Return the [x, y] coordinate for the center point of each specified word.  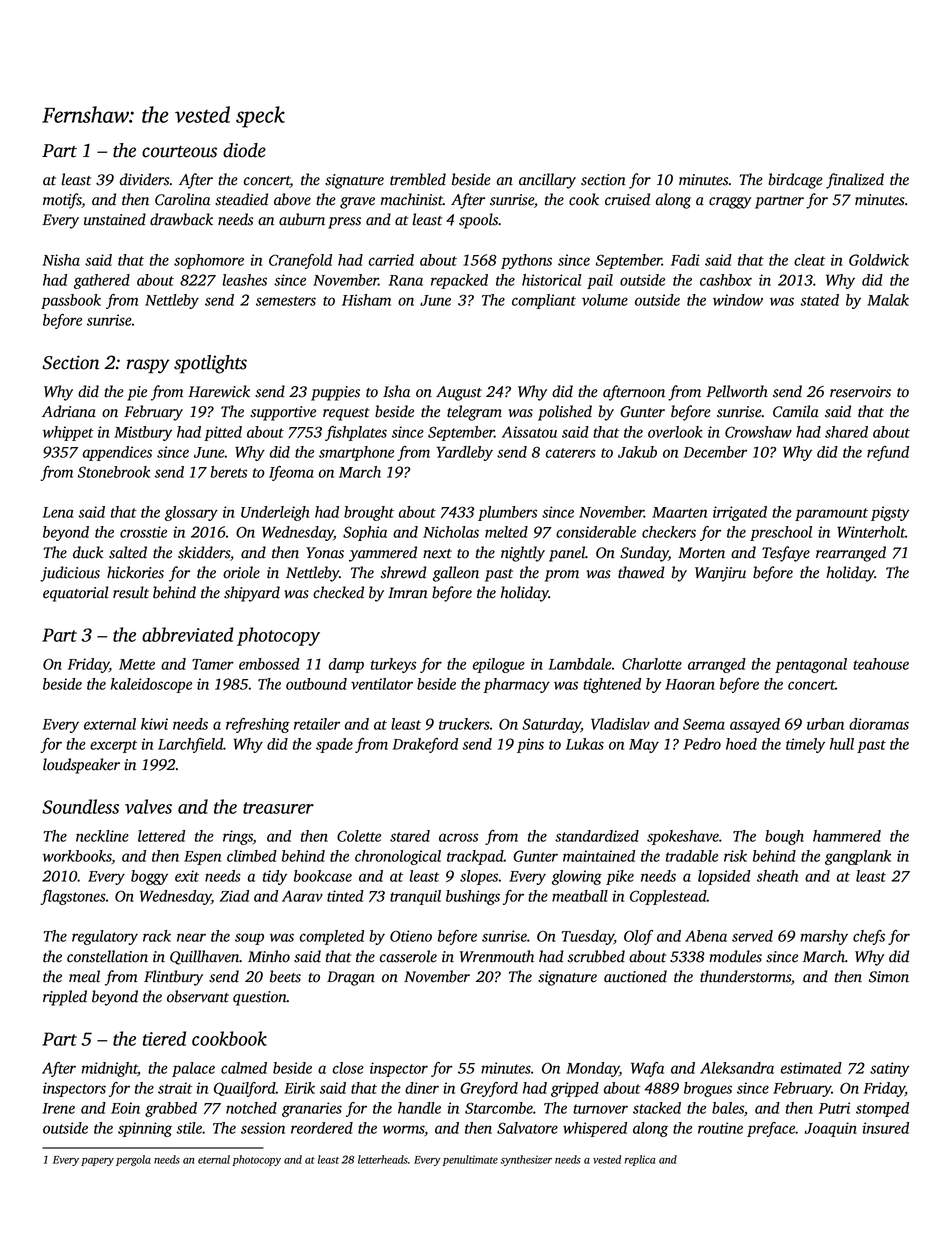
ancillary [547, 181]
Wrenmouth [497, 956]
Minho [269, 956]
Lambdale [580, 664]
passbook [71, 301]
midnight [109, 1069]
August [459, 393]
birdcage [795, 181]
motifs [62, 201]
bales [728, 1108]
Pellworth [737, 391]
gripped [575, 1089]
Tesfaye [786, 554]
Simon [889, 977]
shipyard [252, 594]
